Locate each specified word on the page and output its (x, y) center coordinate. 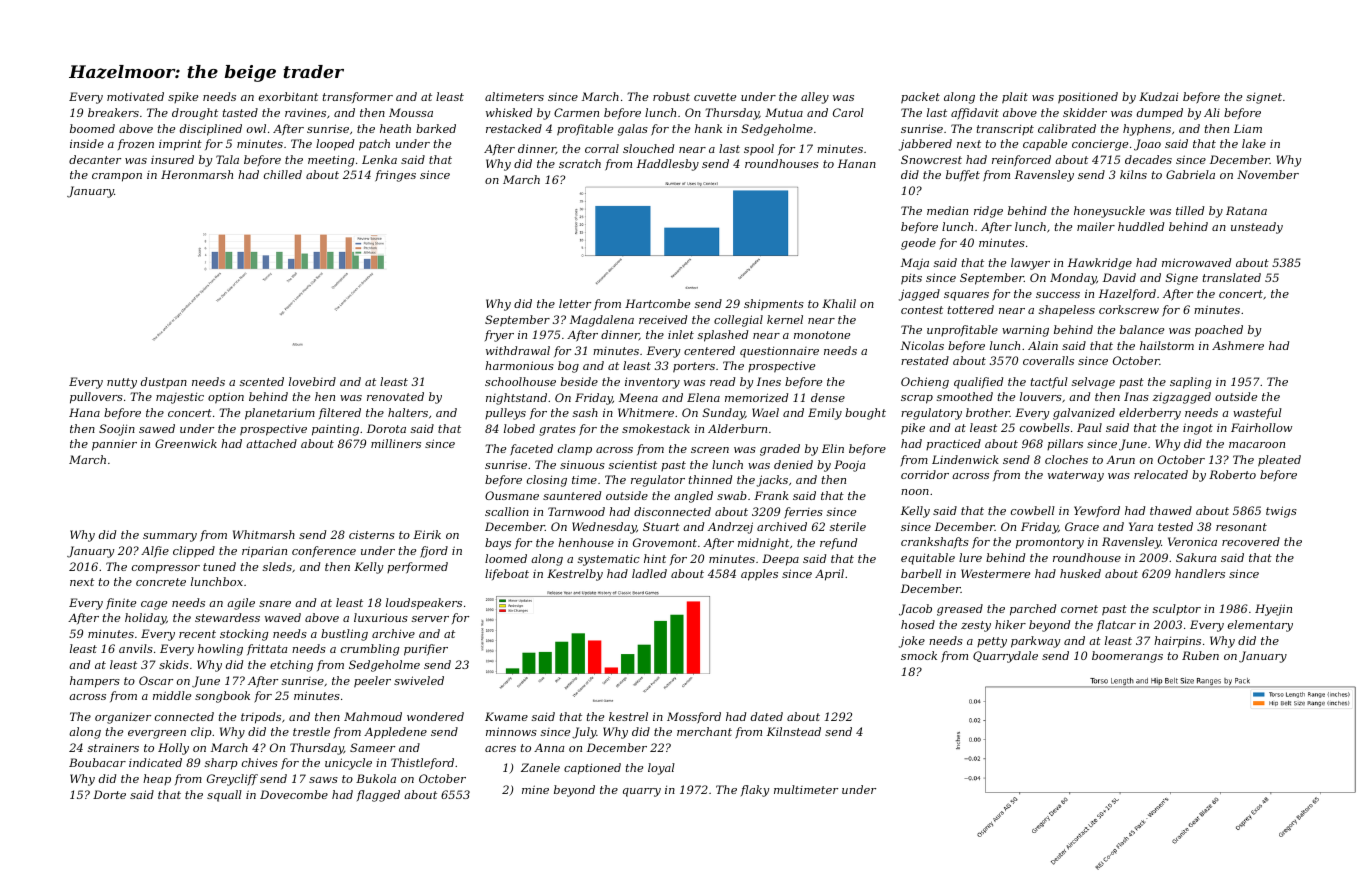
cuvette (715, 97)
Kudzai (1158, 96)
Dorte (109, 794)
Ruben (1200, 655)
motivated (135, 96)
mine (535, 789)
